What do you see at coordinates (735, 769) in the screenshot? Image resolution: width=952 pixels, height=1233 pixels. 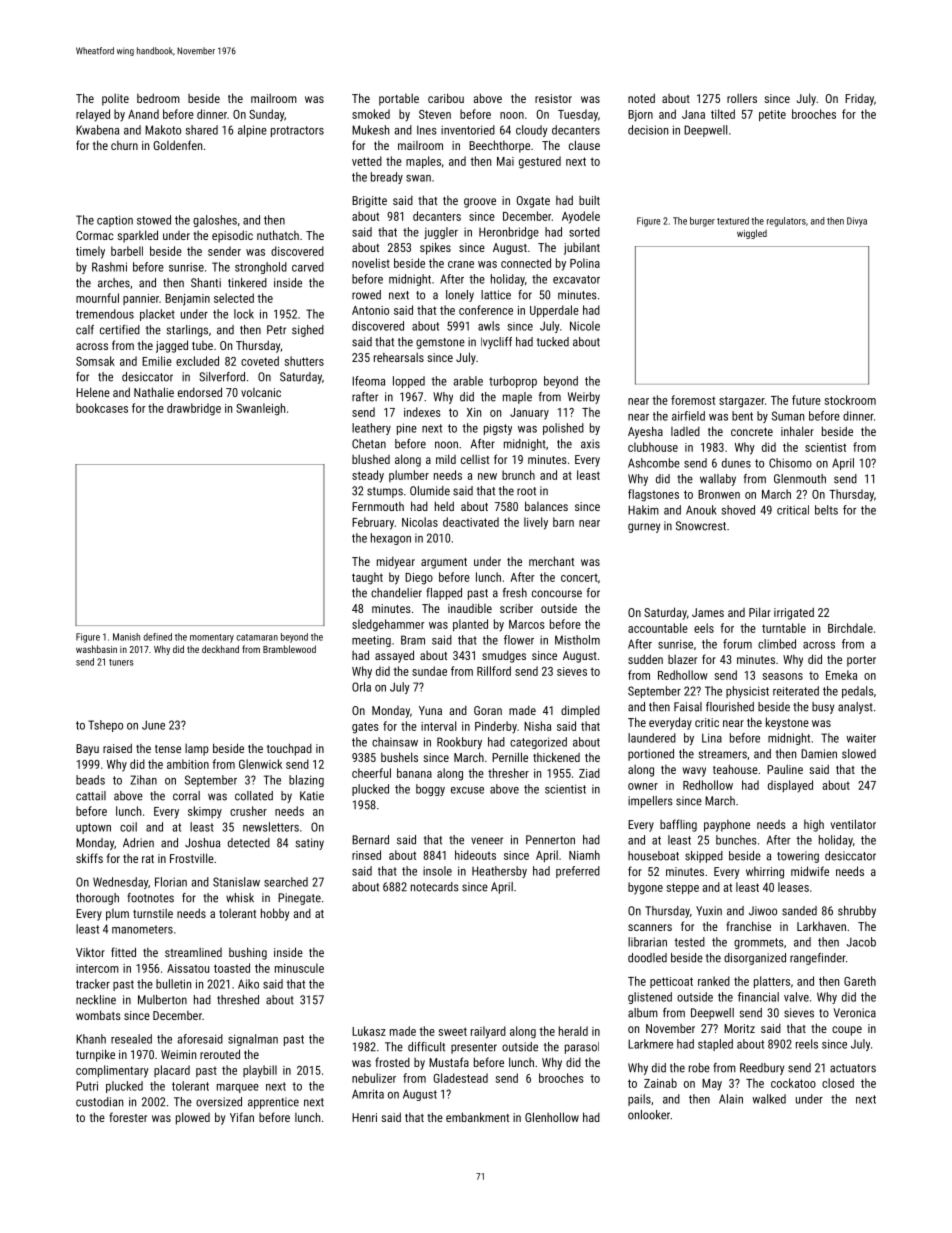 I see `teahouse` at bounding box center [735, 769].
